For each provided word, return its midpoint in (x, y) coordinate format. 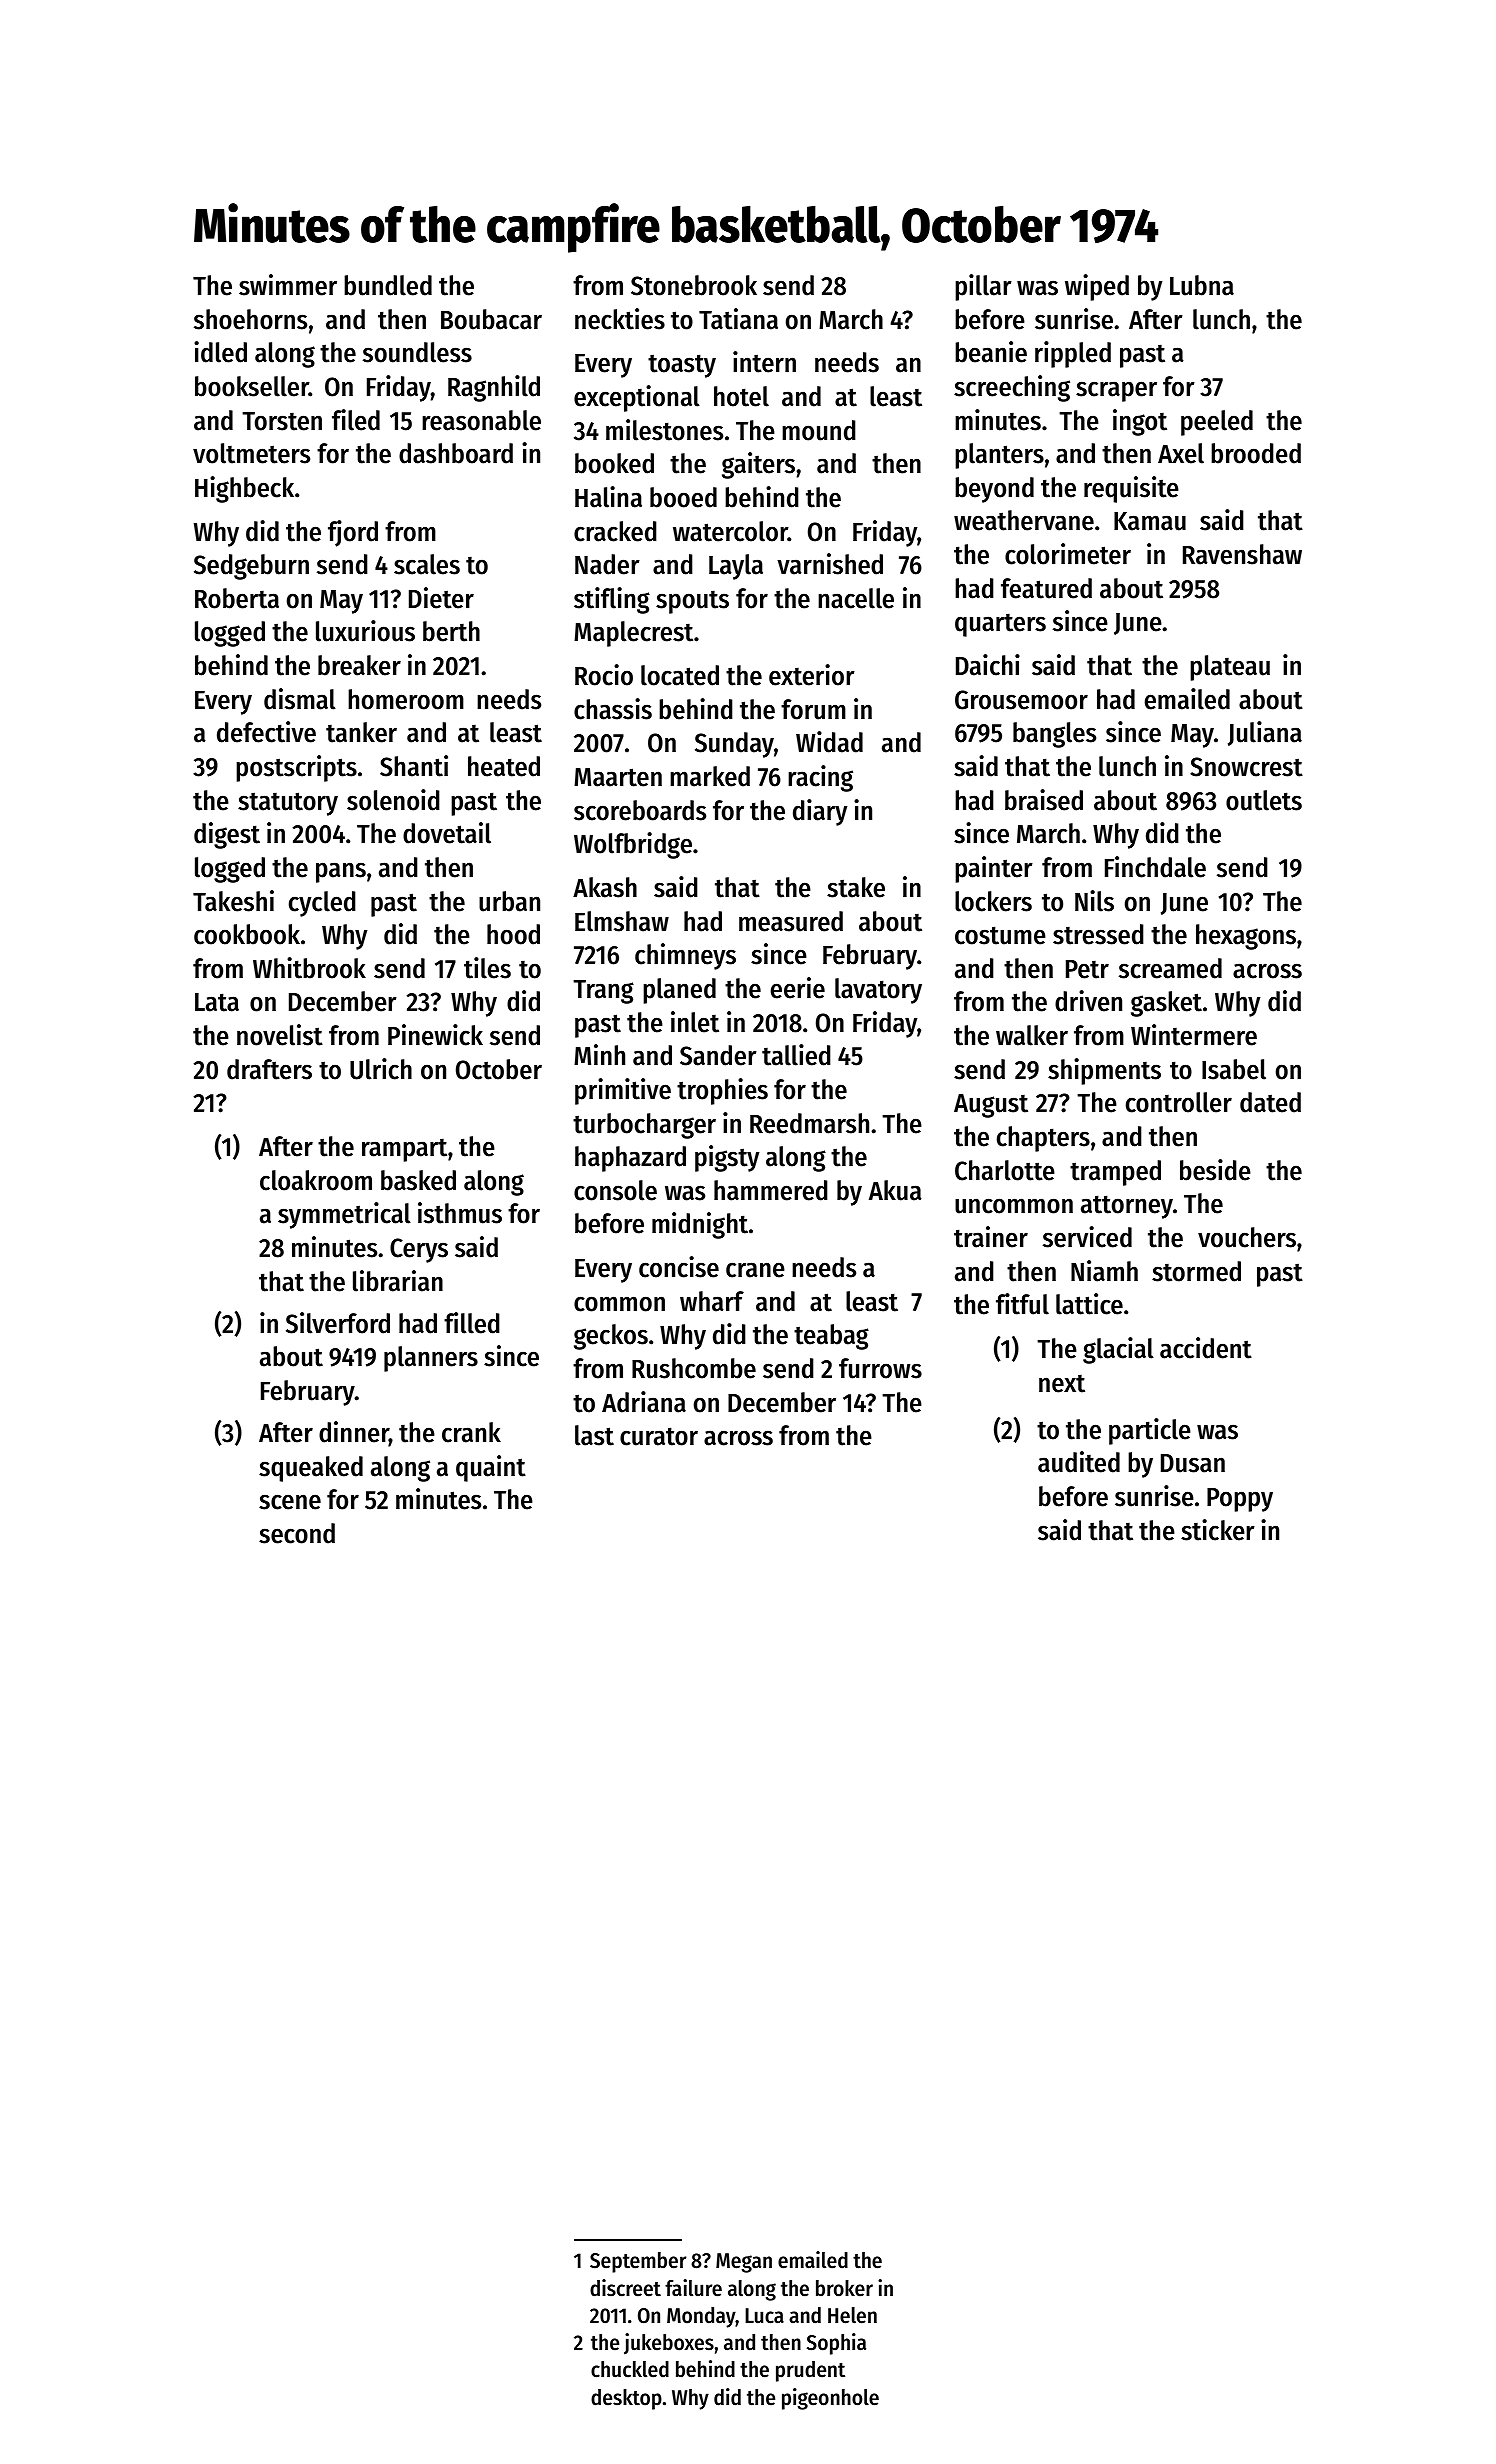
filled (472, 1323)
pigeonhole (830, 2399)
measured (791, 921)
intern (764, 362)
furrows (880, 1368)
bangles (1054, 735)
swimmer (288, 285)
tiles (487, 968)
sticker (1218, 1530)
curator (659, 1436)
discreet (625, 2288)
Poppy (1240, 1500)
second (297, 1533)
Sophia (836, 2344)
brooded (1256, 453)
